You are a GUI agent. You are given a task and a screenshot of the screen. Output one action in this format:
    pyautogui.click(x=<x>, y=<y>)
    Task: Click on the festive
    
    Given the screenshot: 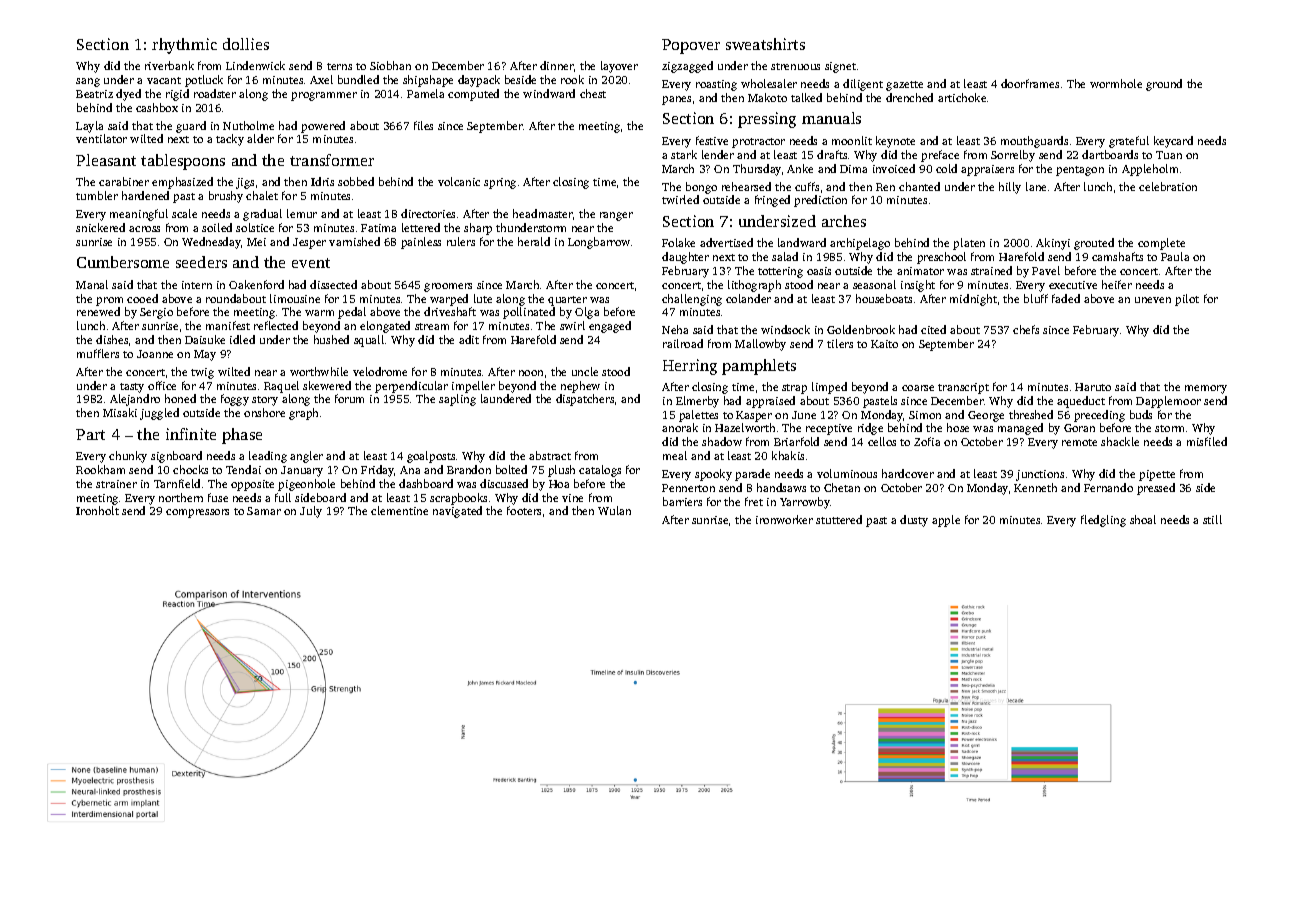 What is the action you would take?
    pyautogui.click(x=712, y=140)
